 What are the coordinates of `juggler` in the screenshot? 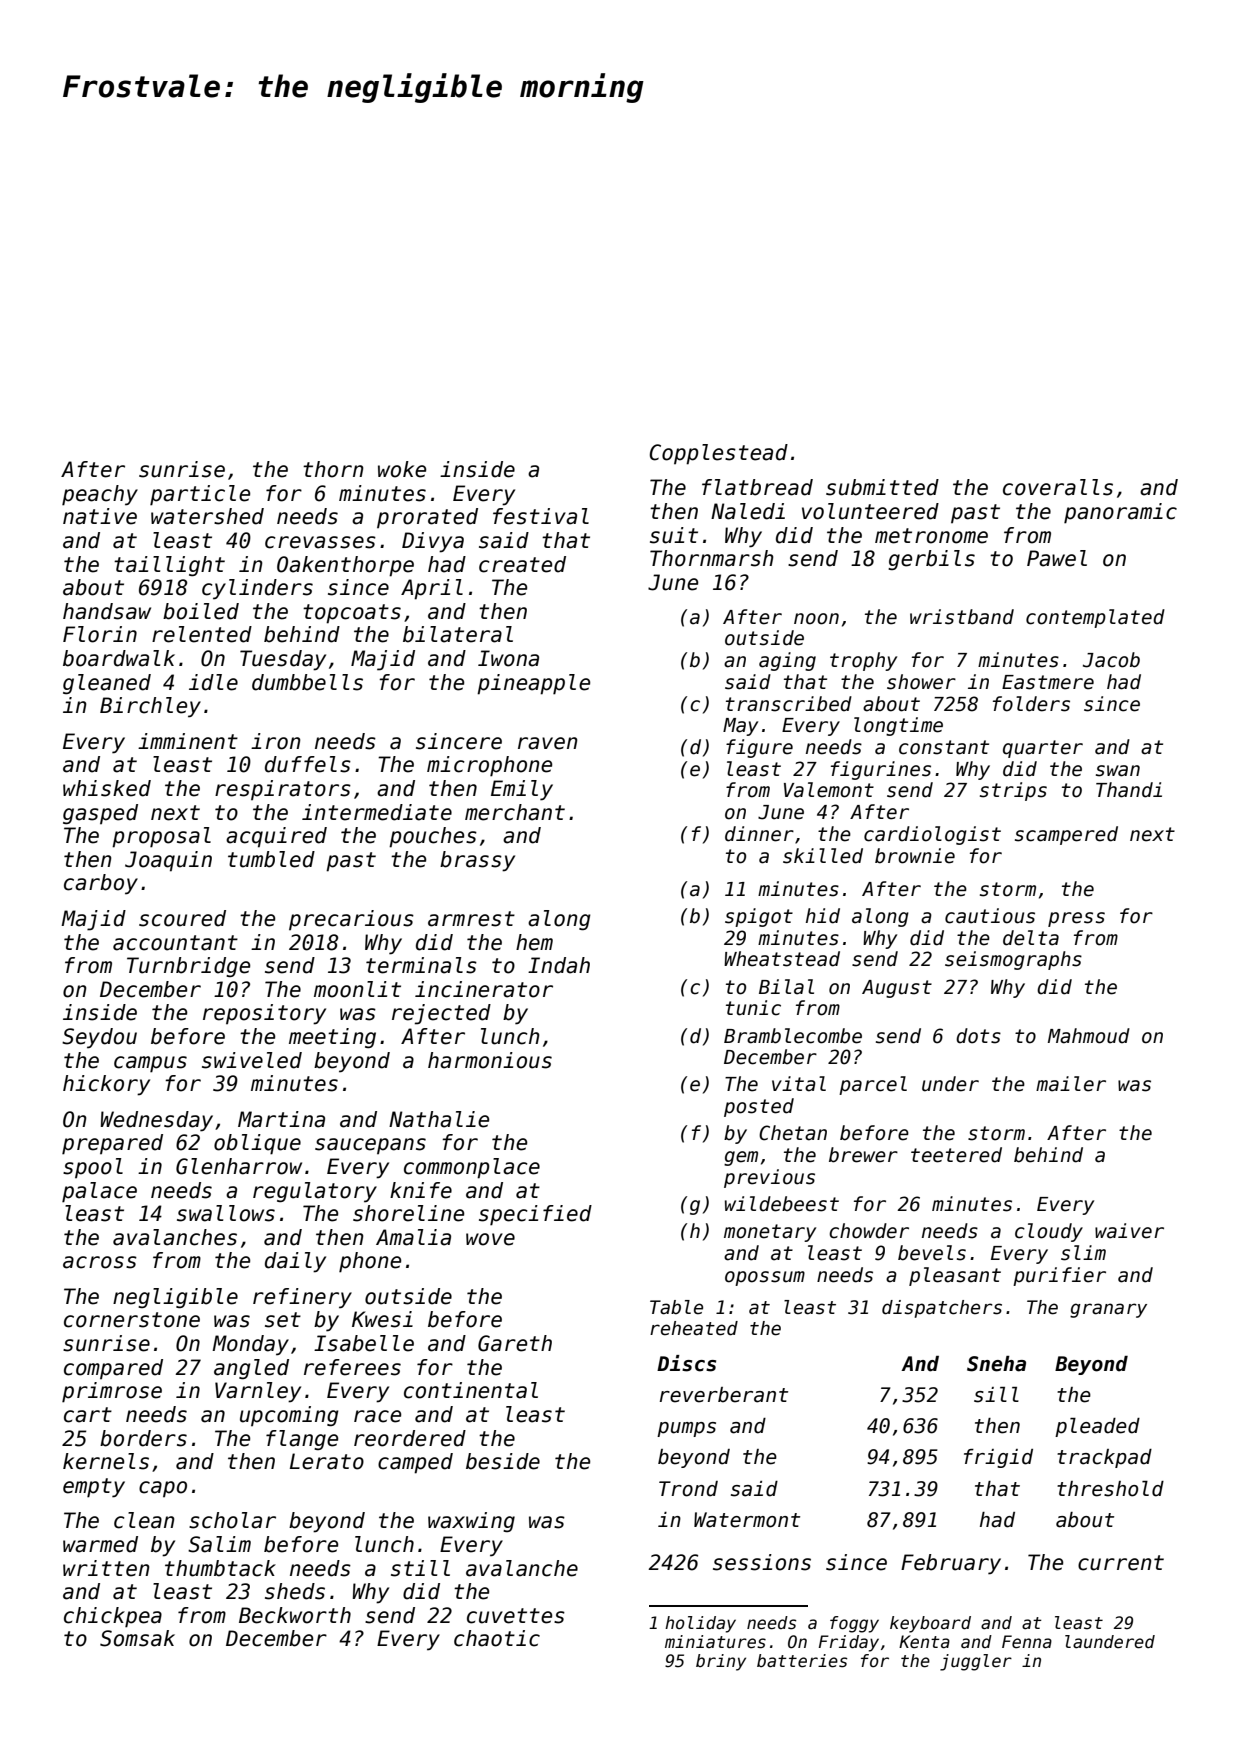 It's located at (976, 1662).
